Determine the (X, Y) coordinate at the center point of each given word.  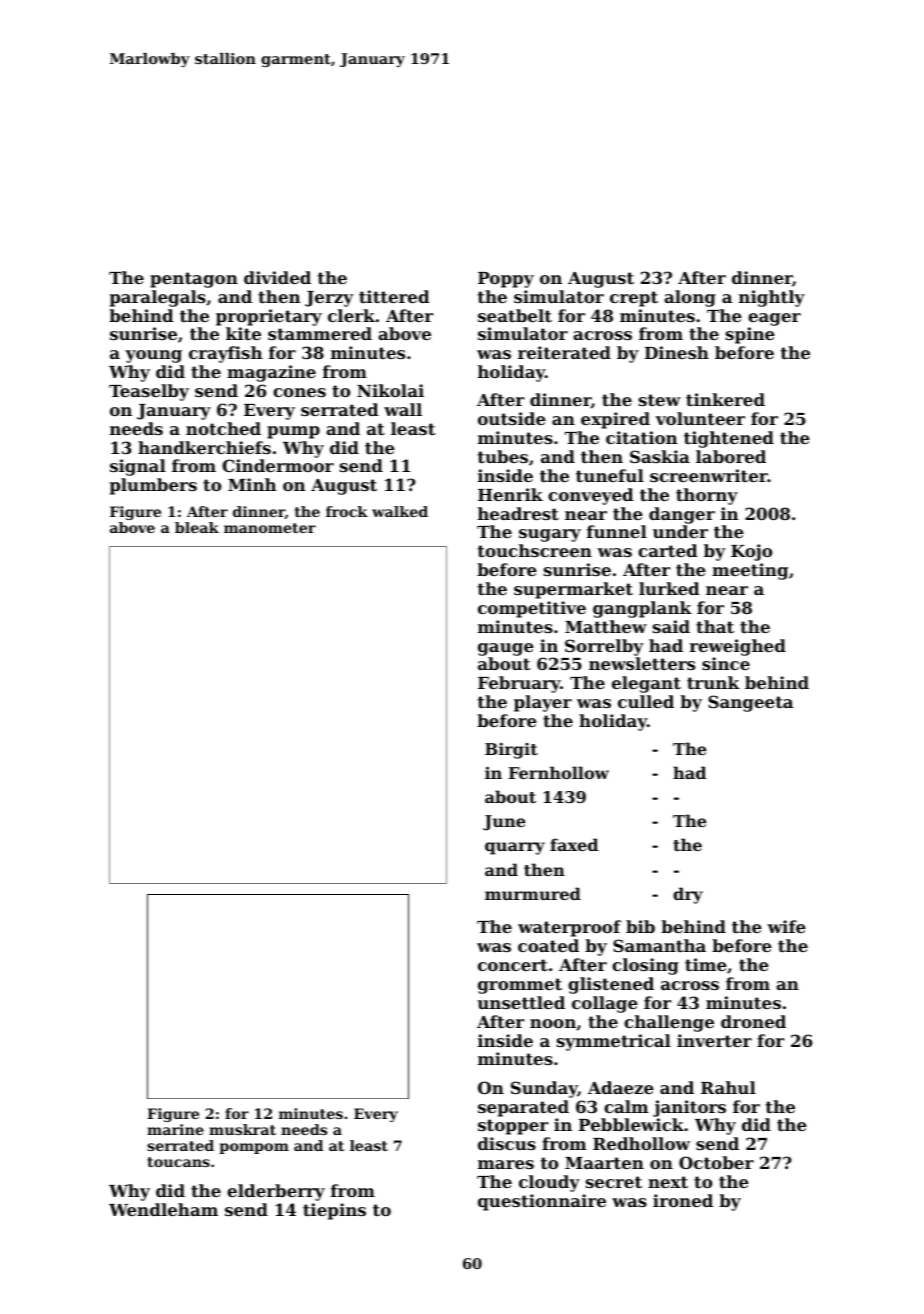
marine (175, 1129)
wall (403, 409)
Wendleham (163, 1209)
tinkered (725, 399)
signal (138, 467)
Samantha (659, 945)
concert (513, 965)
